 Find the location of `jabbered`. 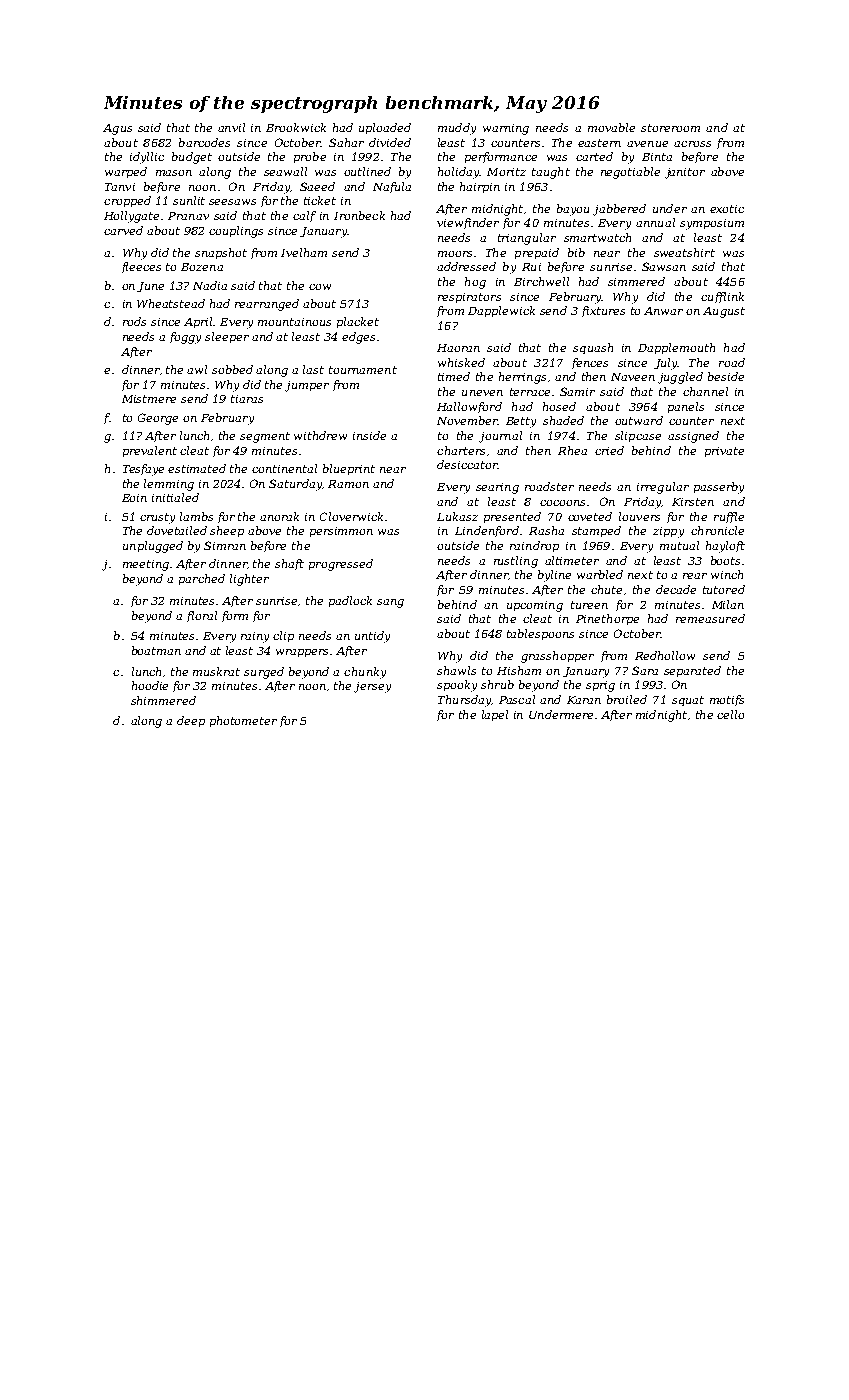

jabbered is located at coordinates (619, 210).
